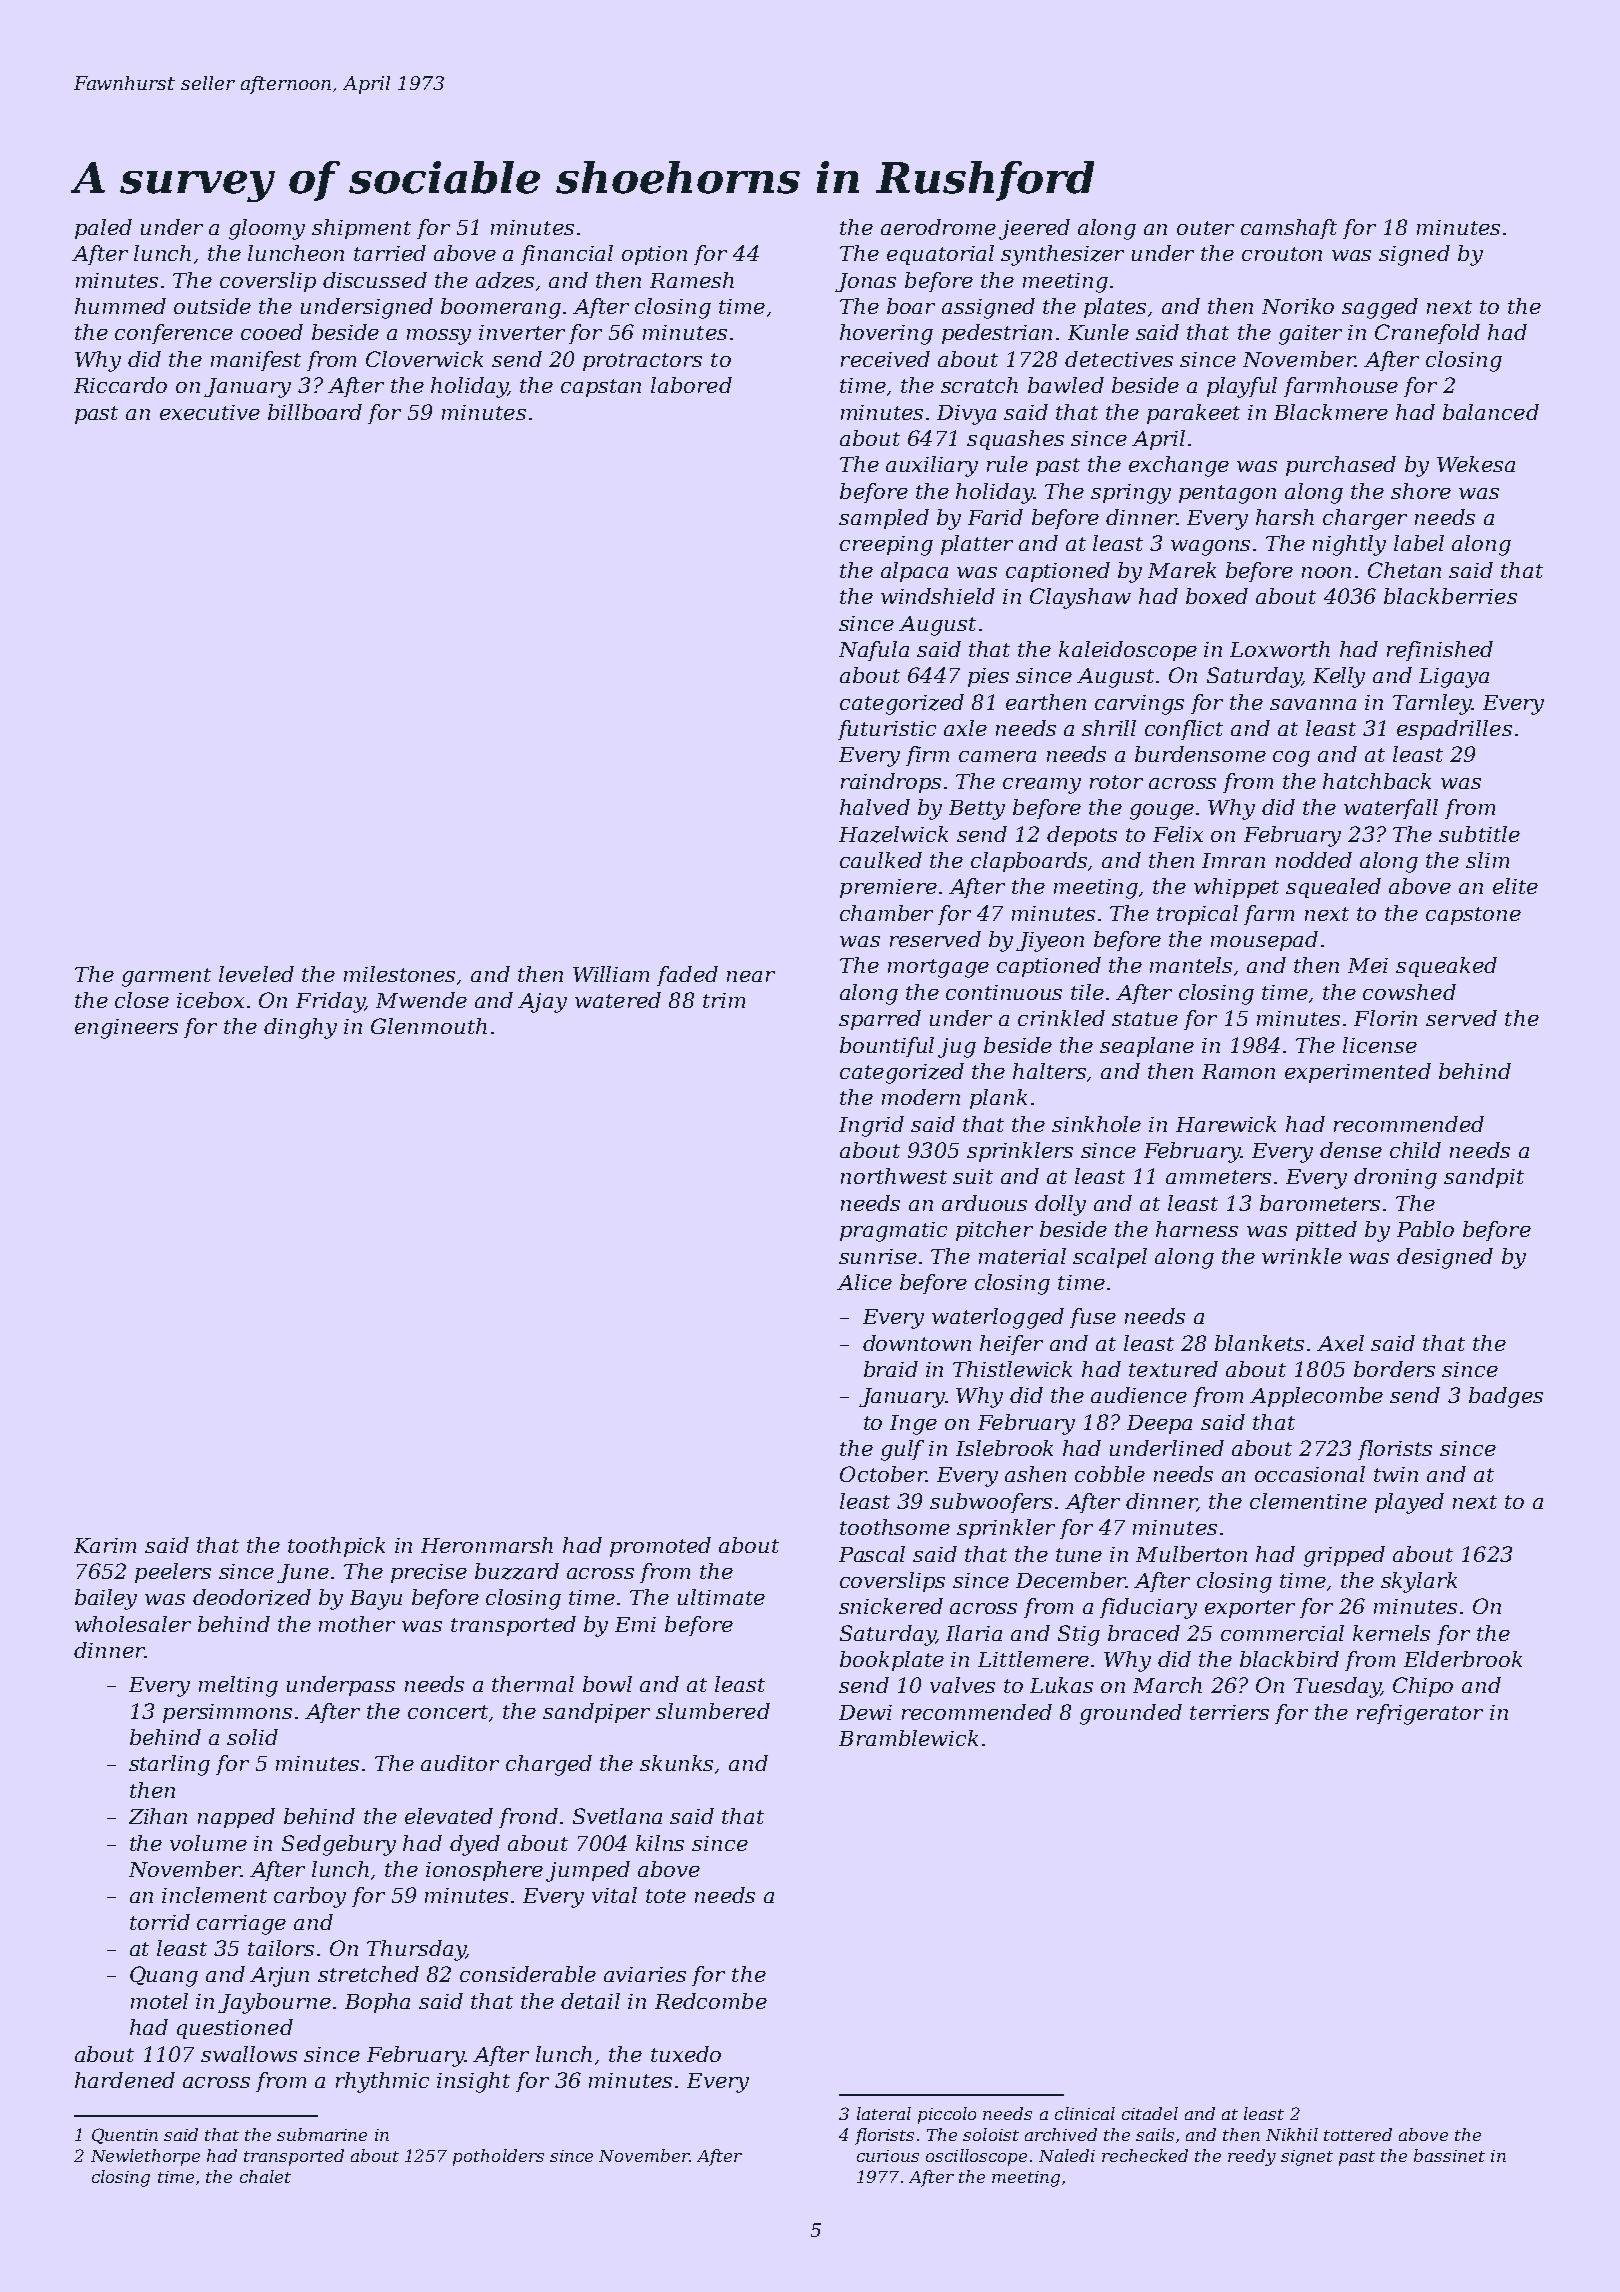 The height and width of the document is (2292, 1620). Describe the element at coordinates (105, 1545) in the document. I see `Karim` at that location.
